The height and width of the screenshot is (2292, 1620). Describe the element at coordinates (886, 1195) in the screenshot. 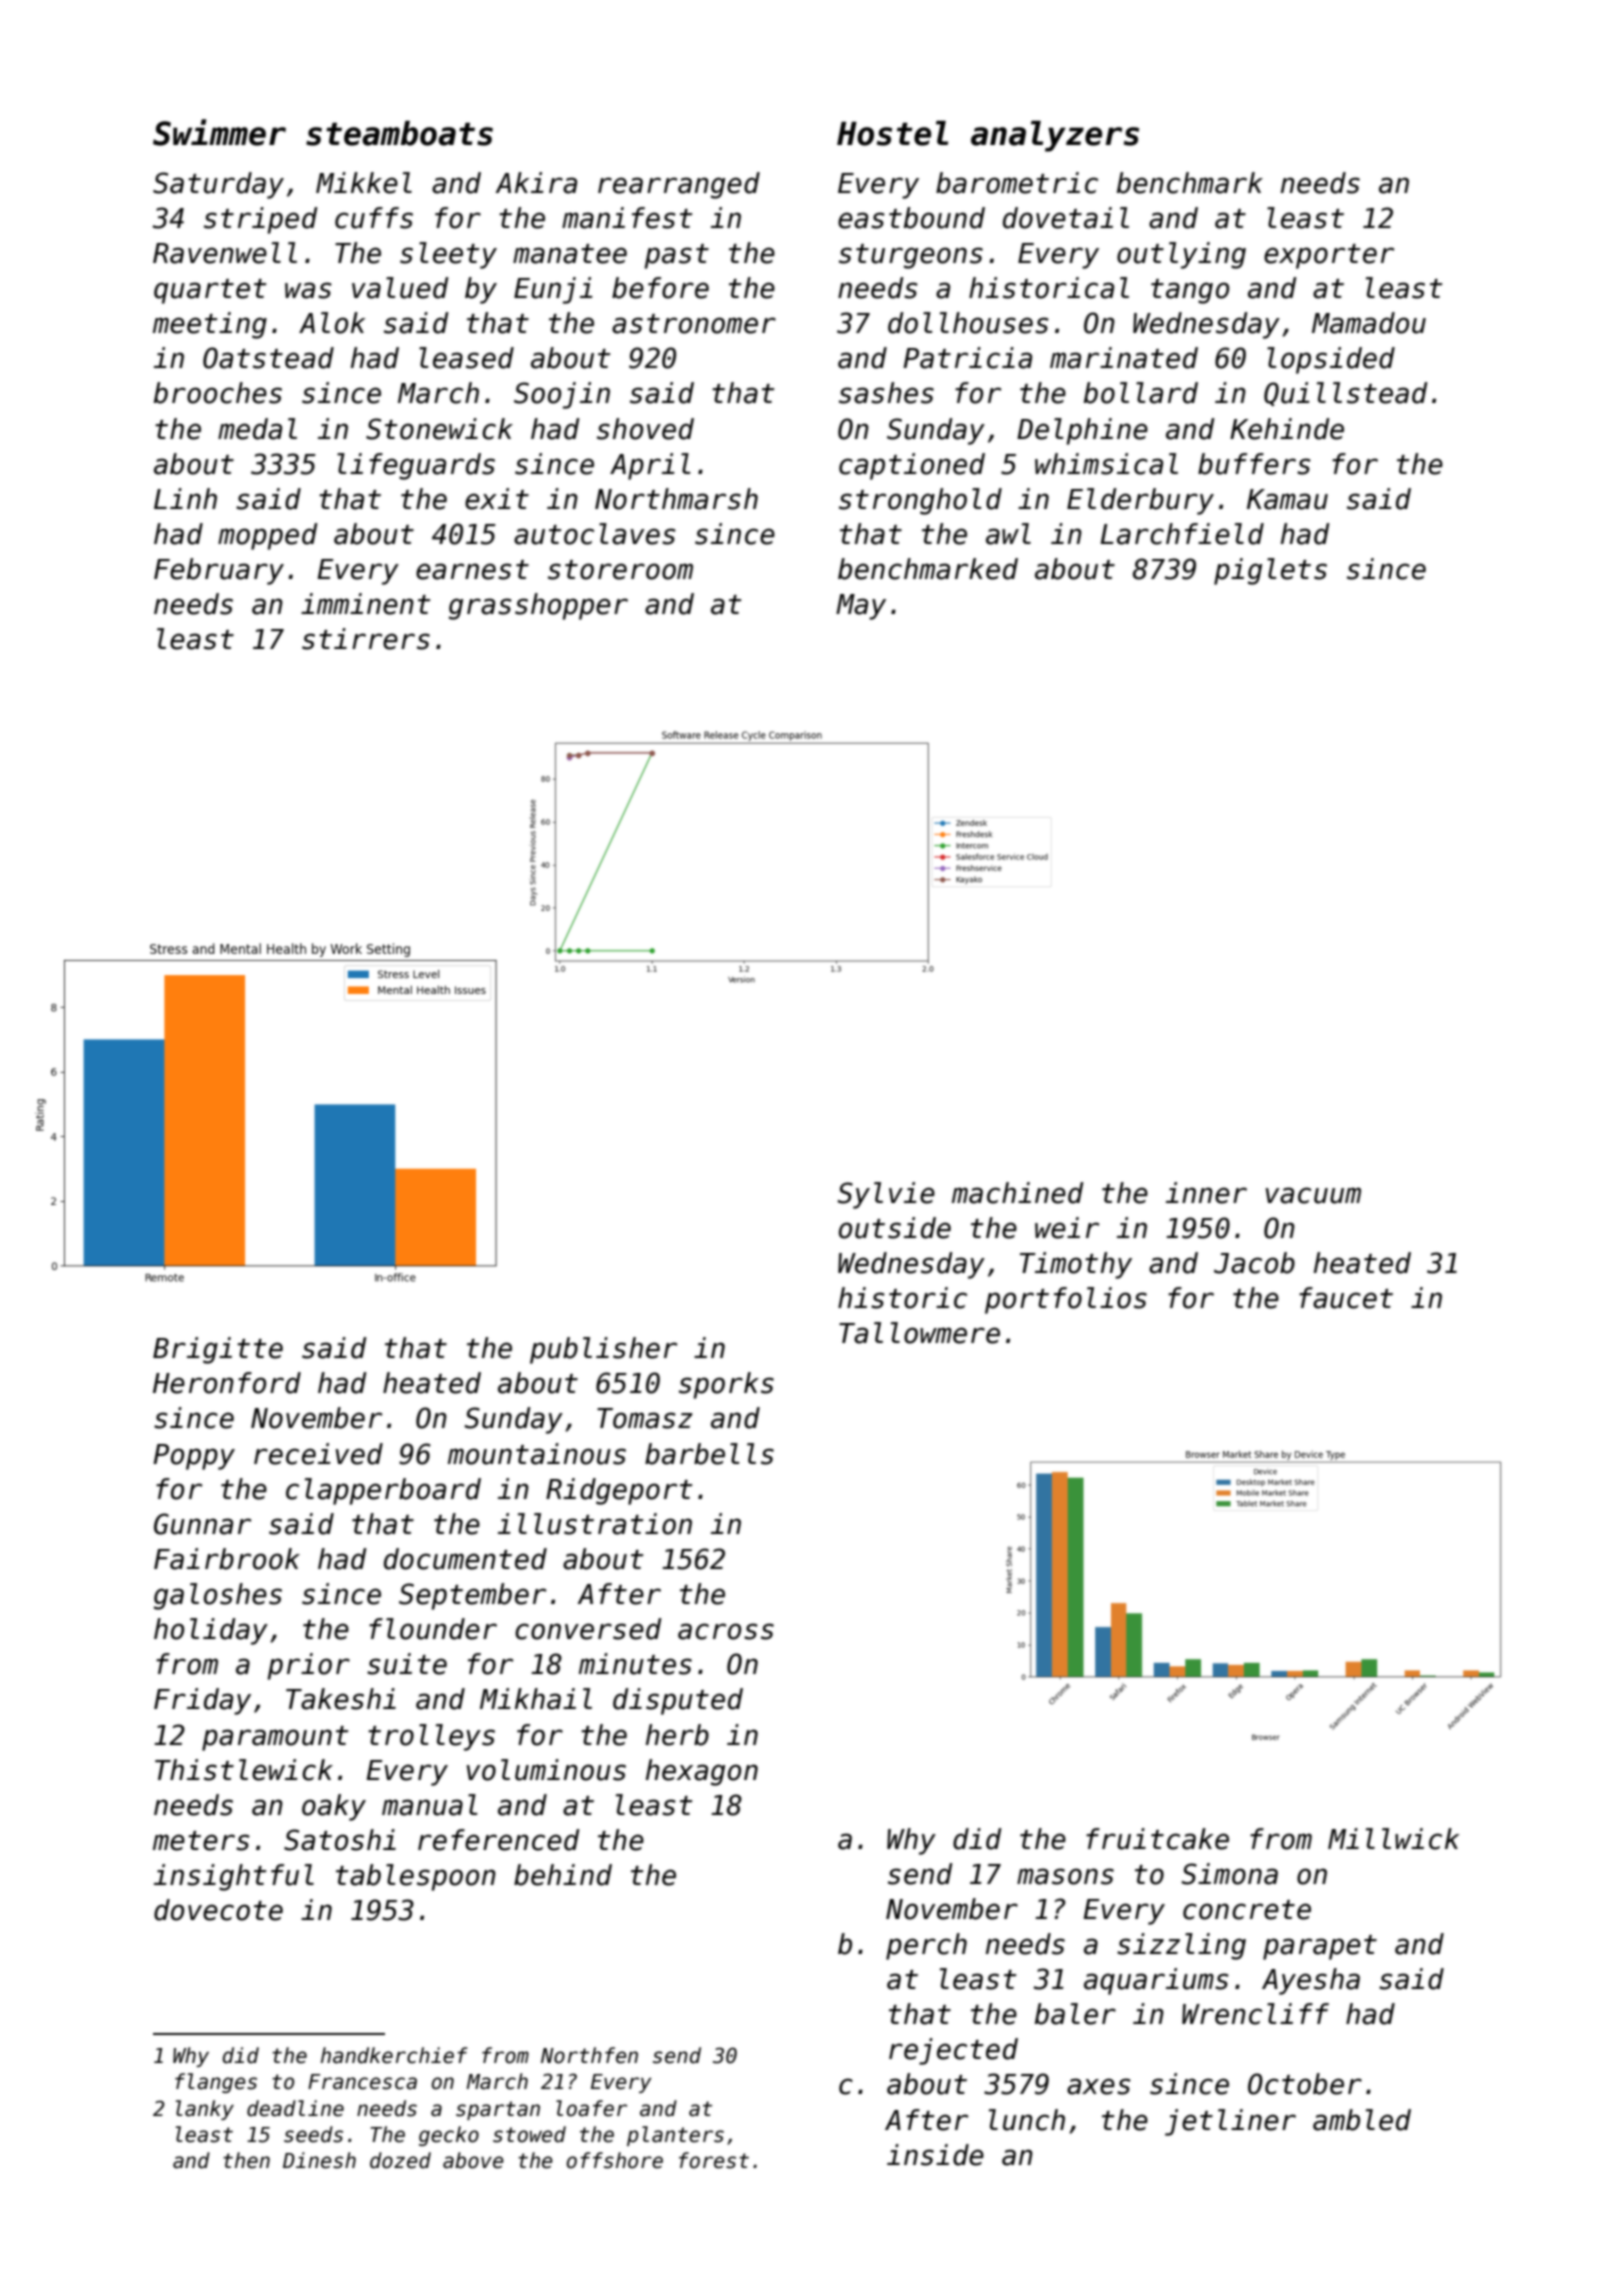

I see `Sylvie` at that location.
